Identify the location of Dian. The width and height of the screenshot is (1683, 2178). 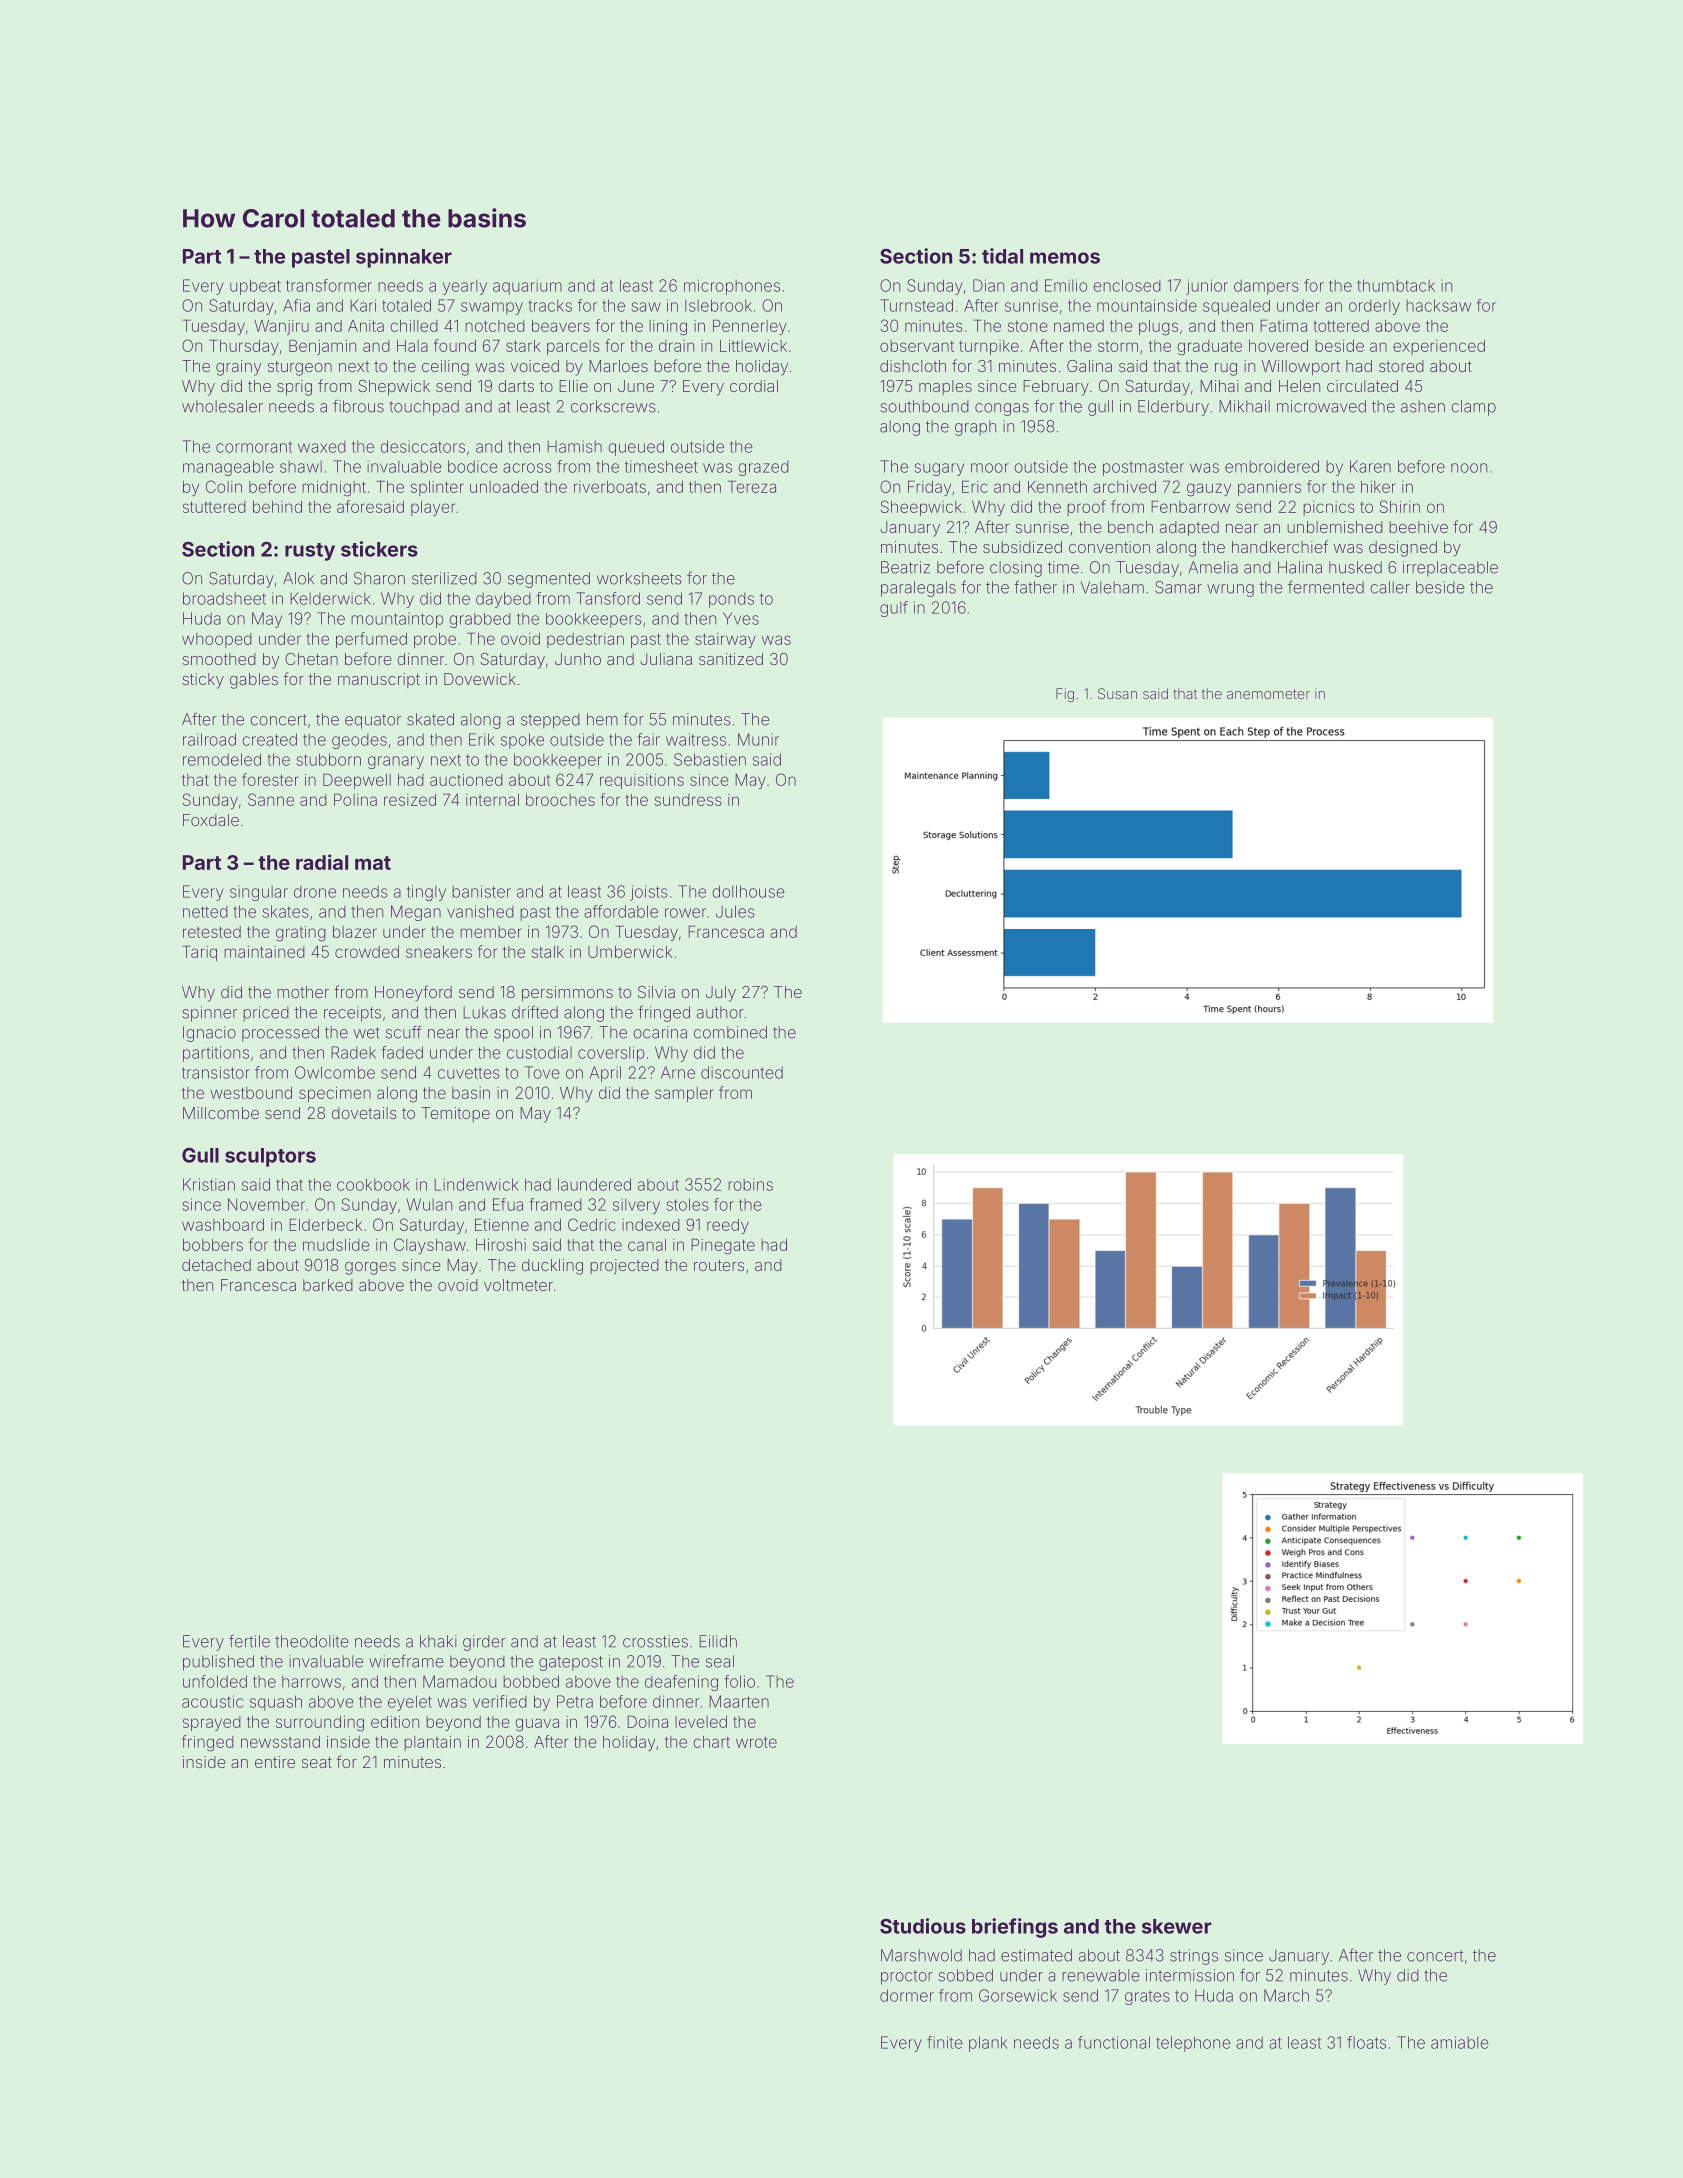
(988, 285).
